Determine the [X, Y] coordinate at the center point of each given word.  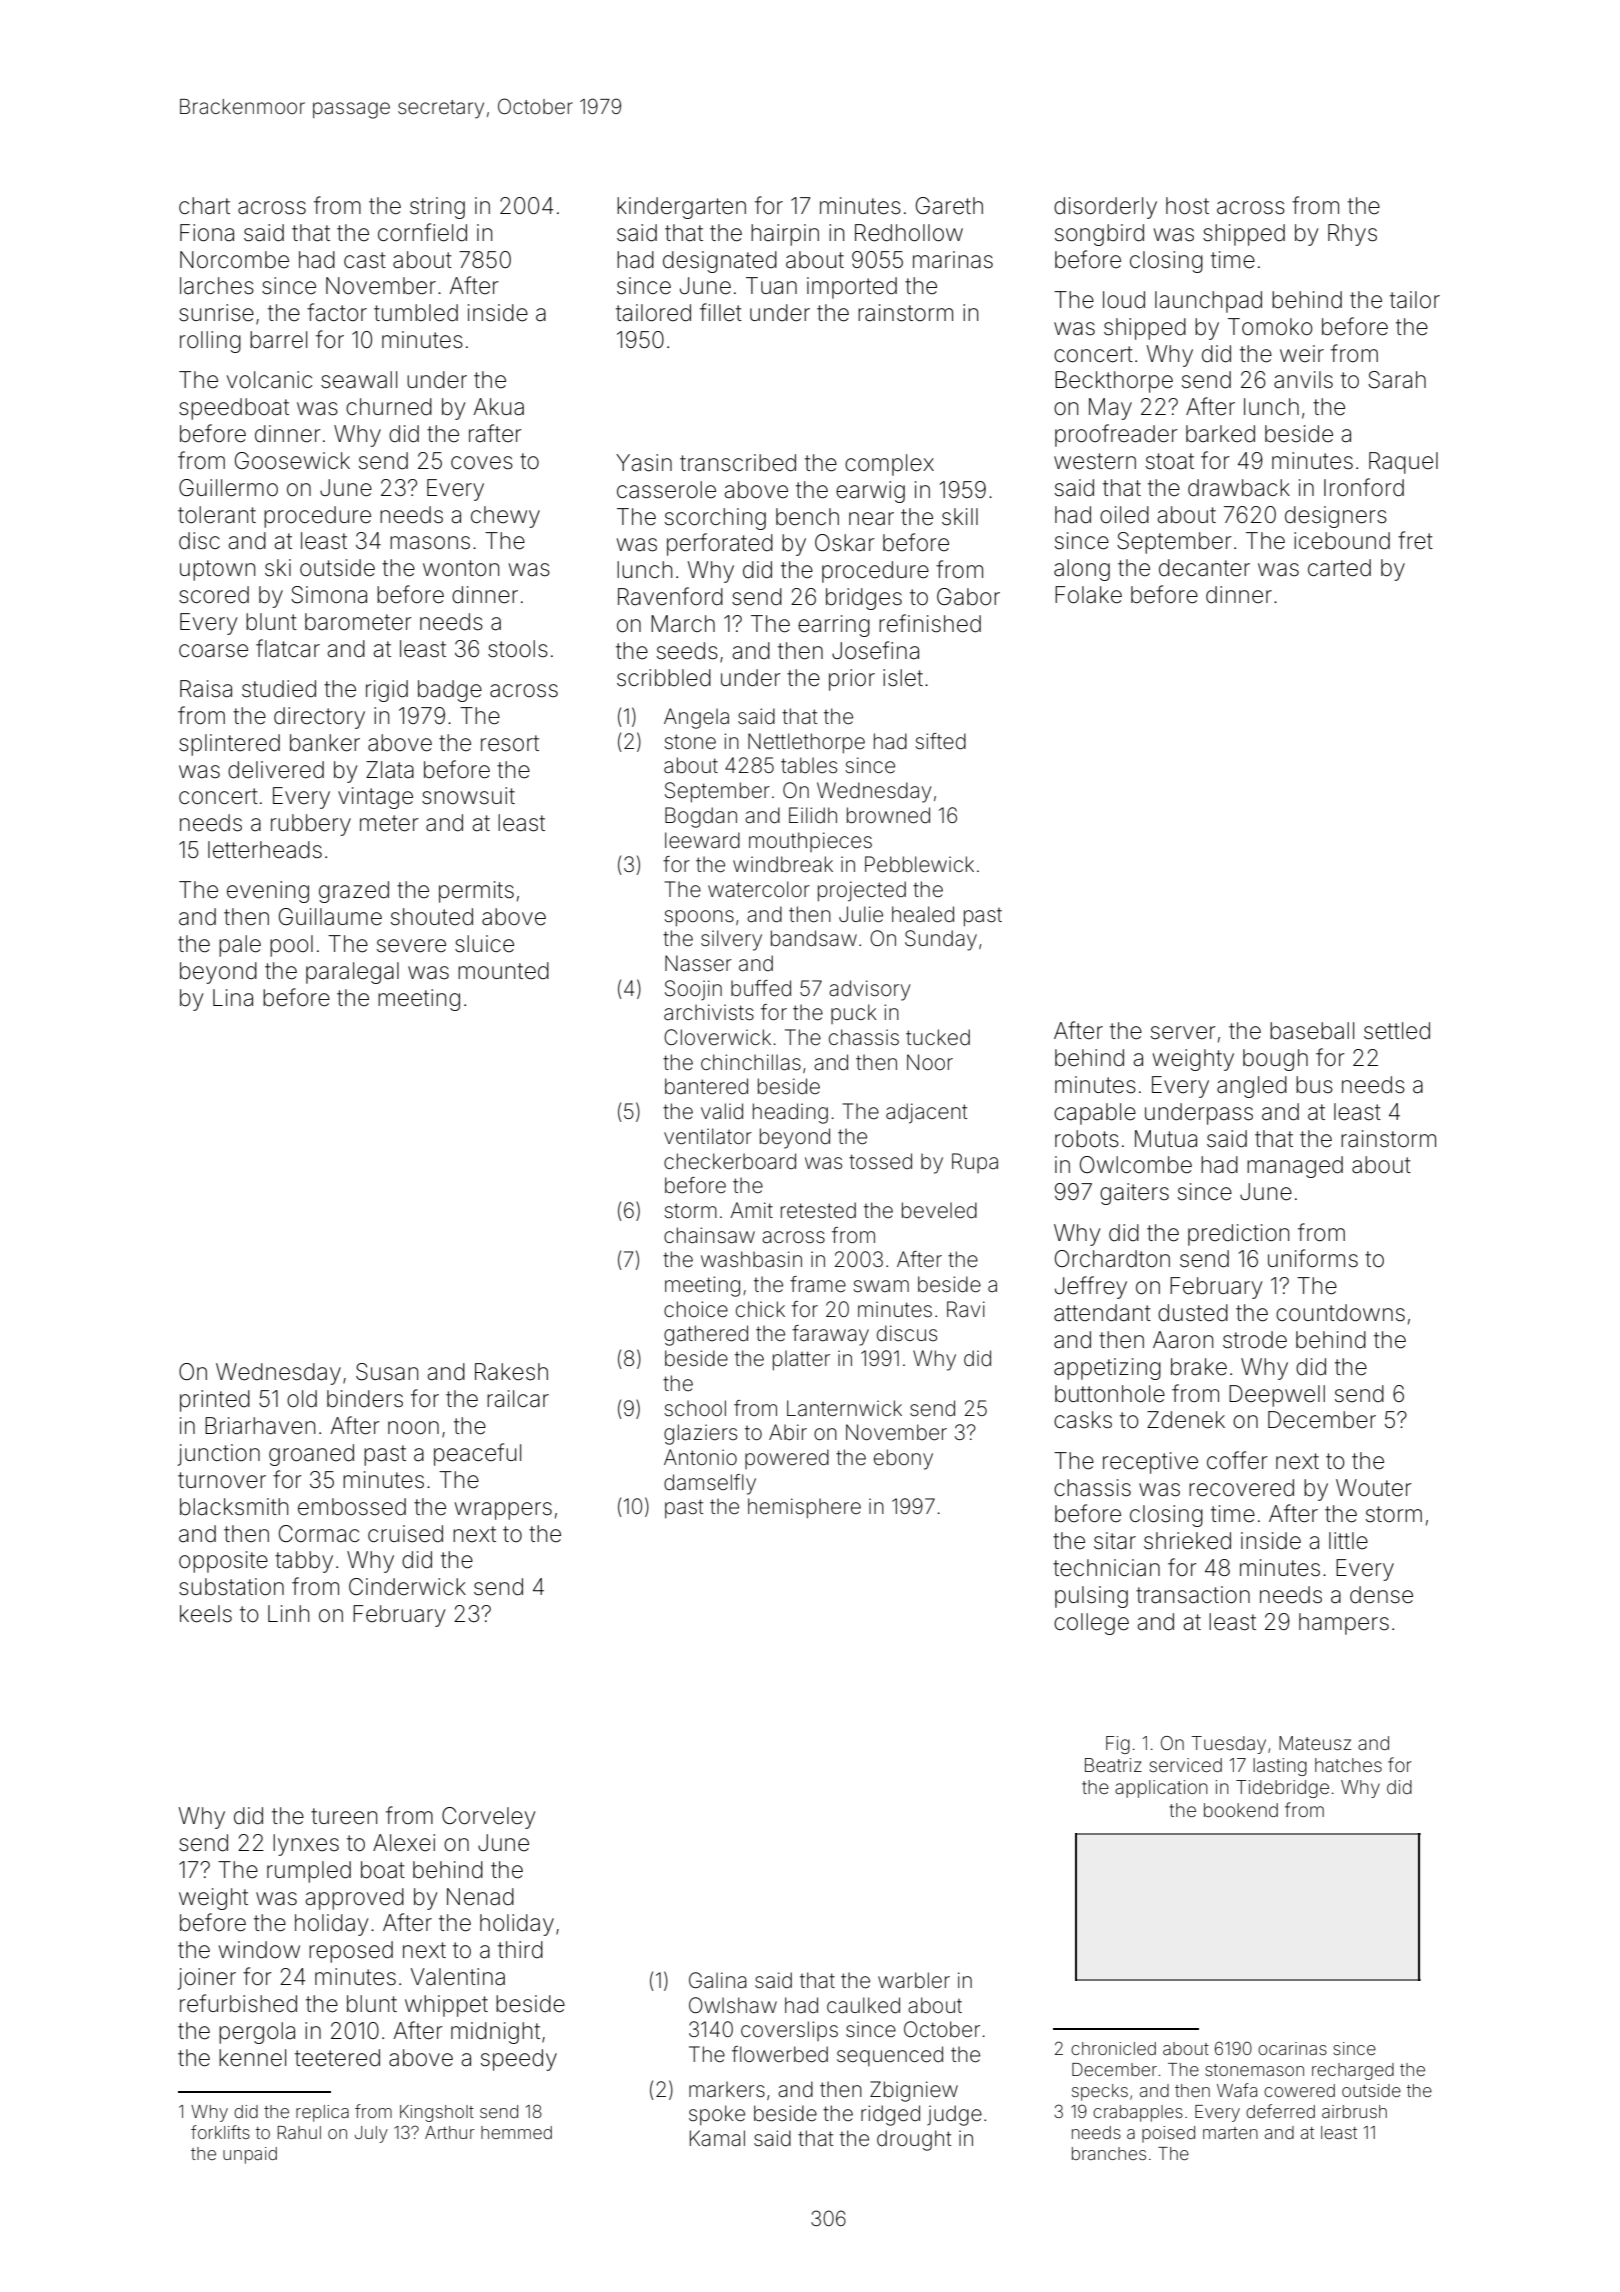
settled [1397, 1031]
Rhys [1352, 235]
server [1183, 1033]
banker [325, 743]
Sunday [941, 940]
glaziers [700, 1434]
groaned [311, 1455]
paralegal [352, 973]
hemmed [516, 2132]
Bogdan [701, 817]
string [437, 208]
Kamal [717, 2138]
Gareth [949, 206]
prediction [1238, 1235]
